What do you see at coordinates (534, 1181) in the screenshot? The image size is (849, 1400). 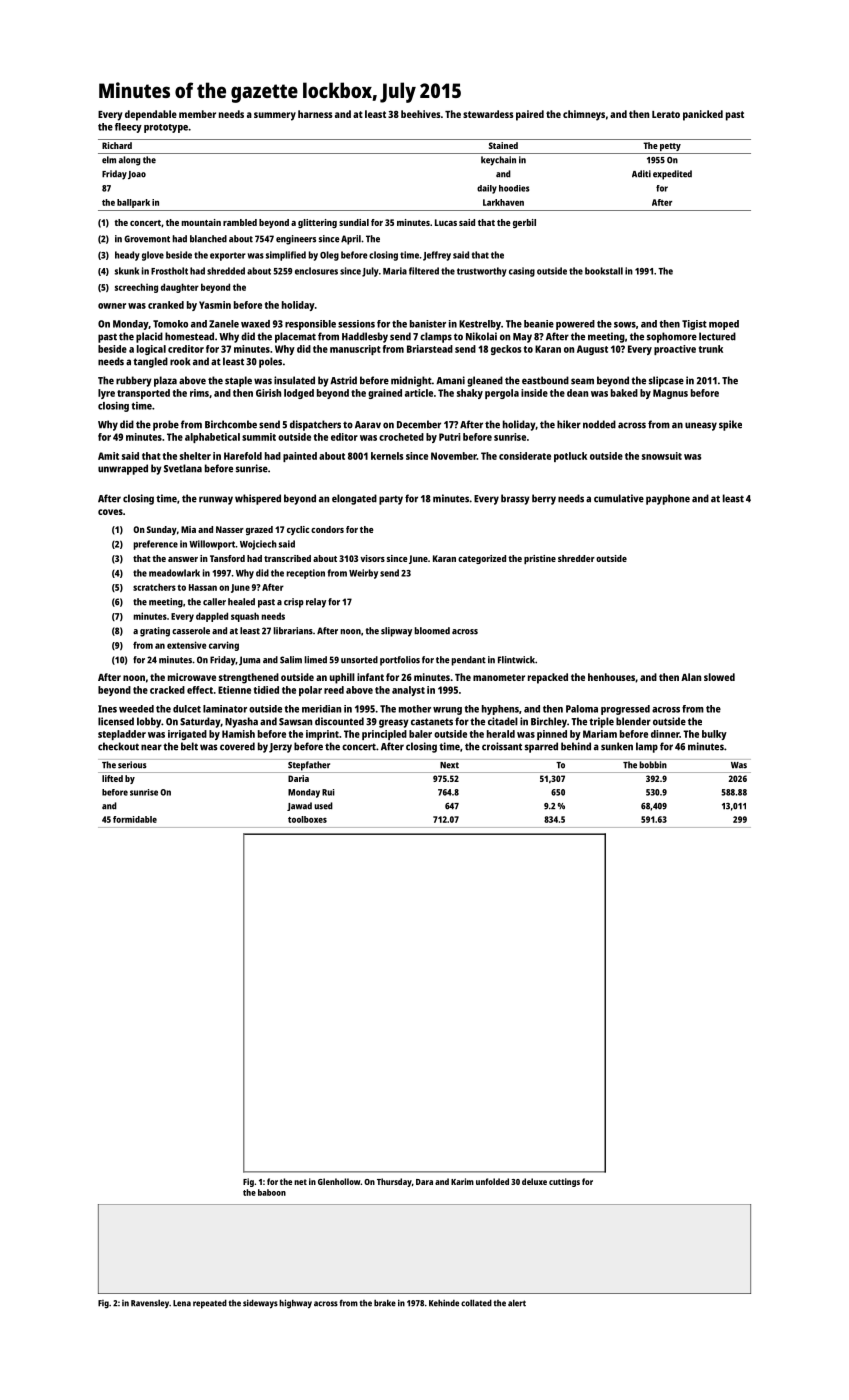 I see `deluxe` at bounding box center [534, 1181].
